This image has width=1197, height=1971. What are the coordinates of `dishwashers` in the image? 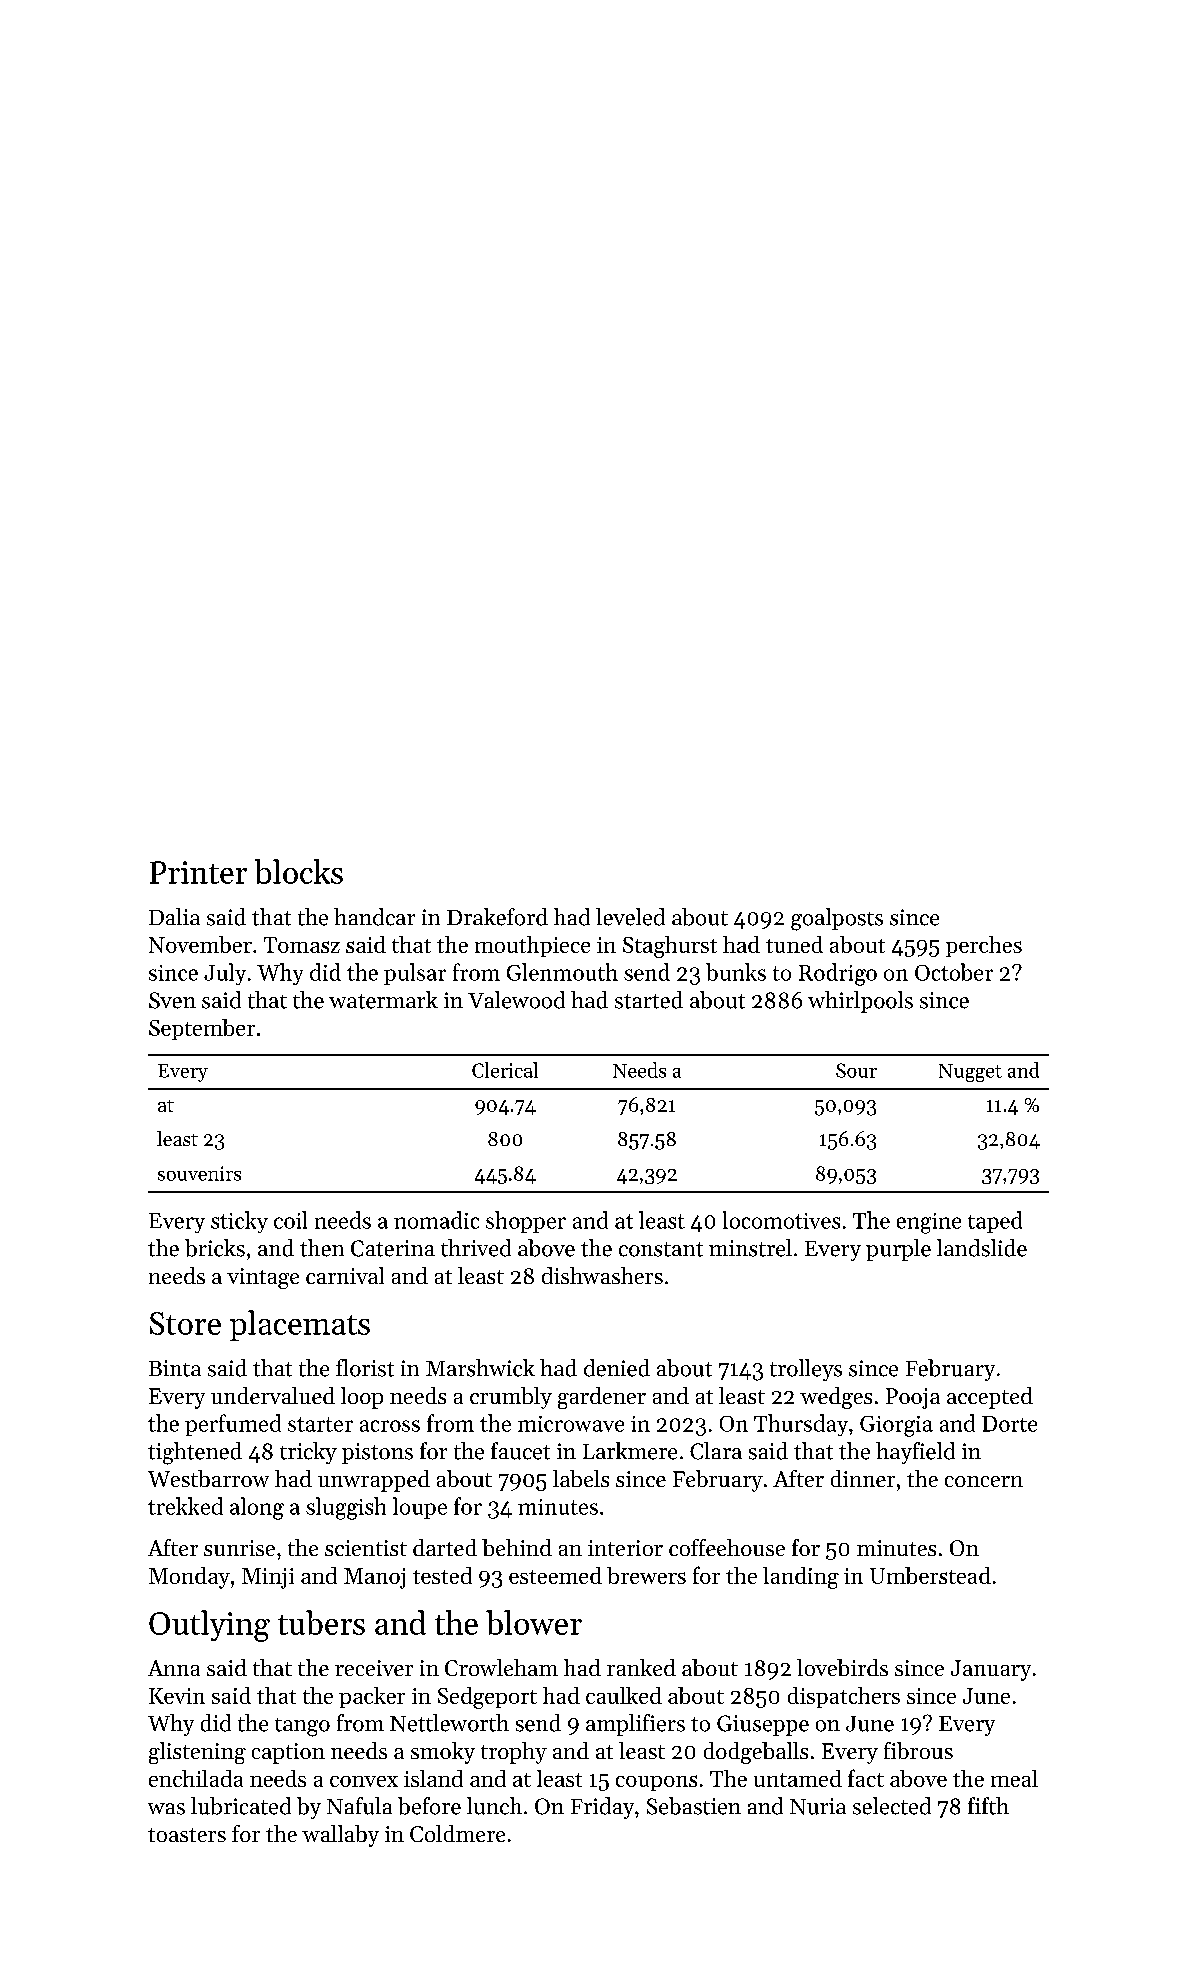 It's located at (602, 1275).
